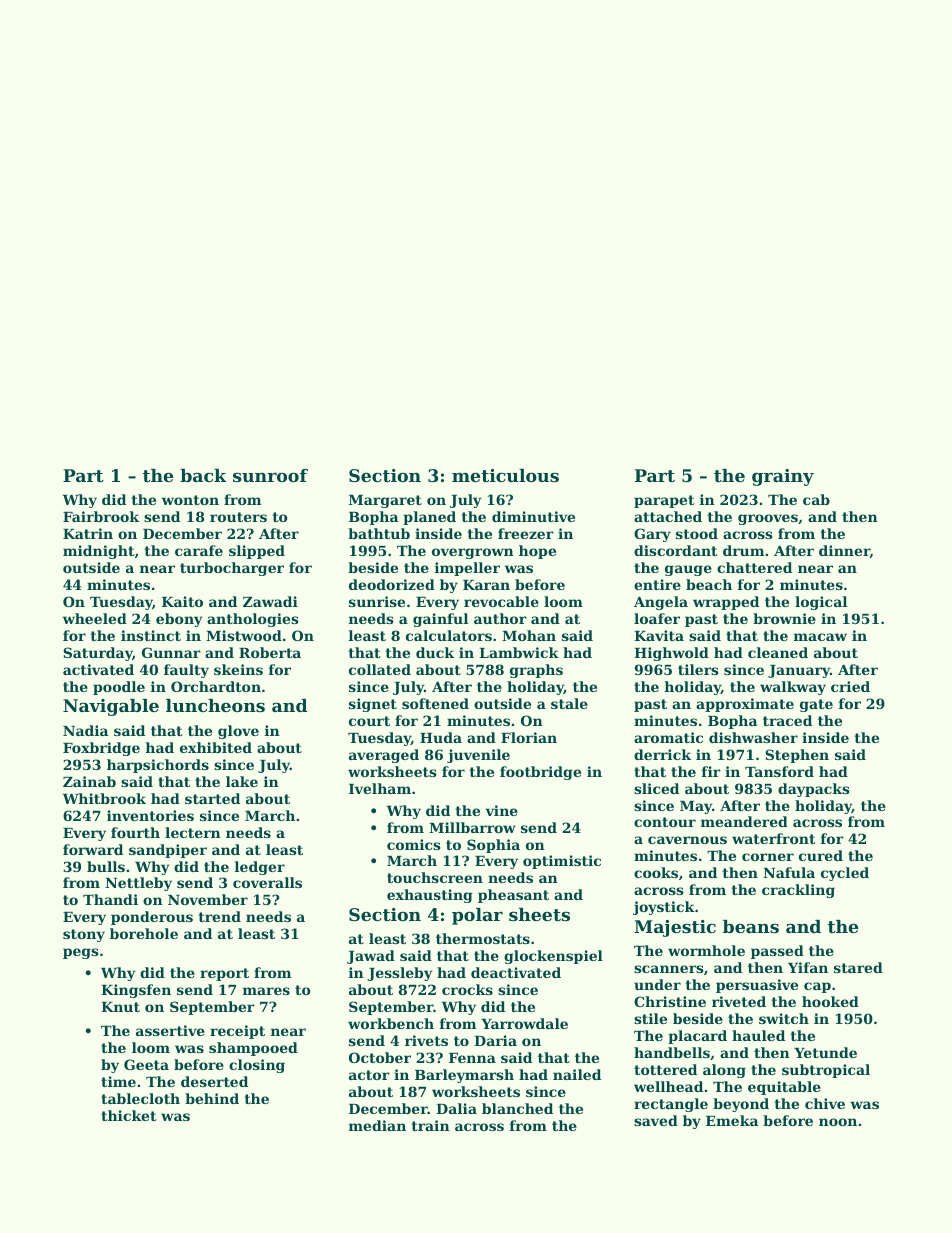 The height and width of the image is (1233, 952). Describe the element at coordinates (266, 991) in the image. I see `mares` at that location.
